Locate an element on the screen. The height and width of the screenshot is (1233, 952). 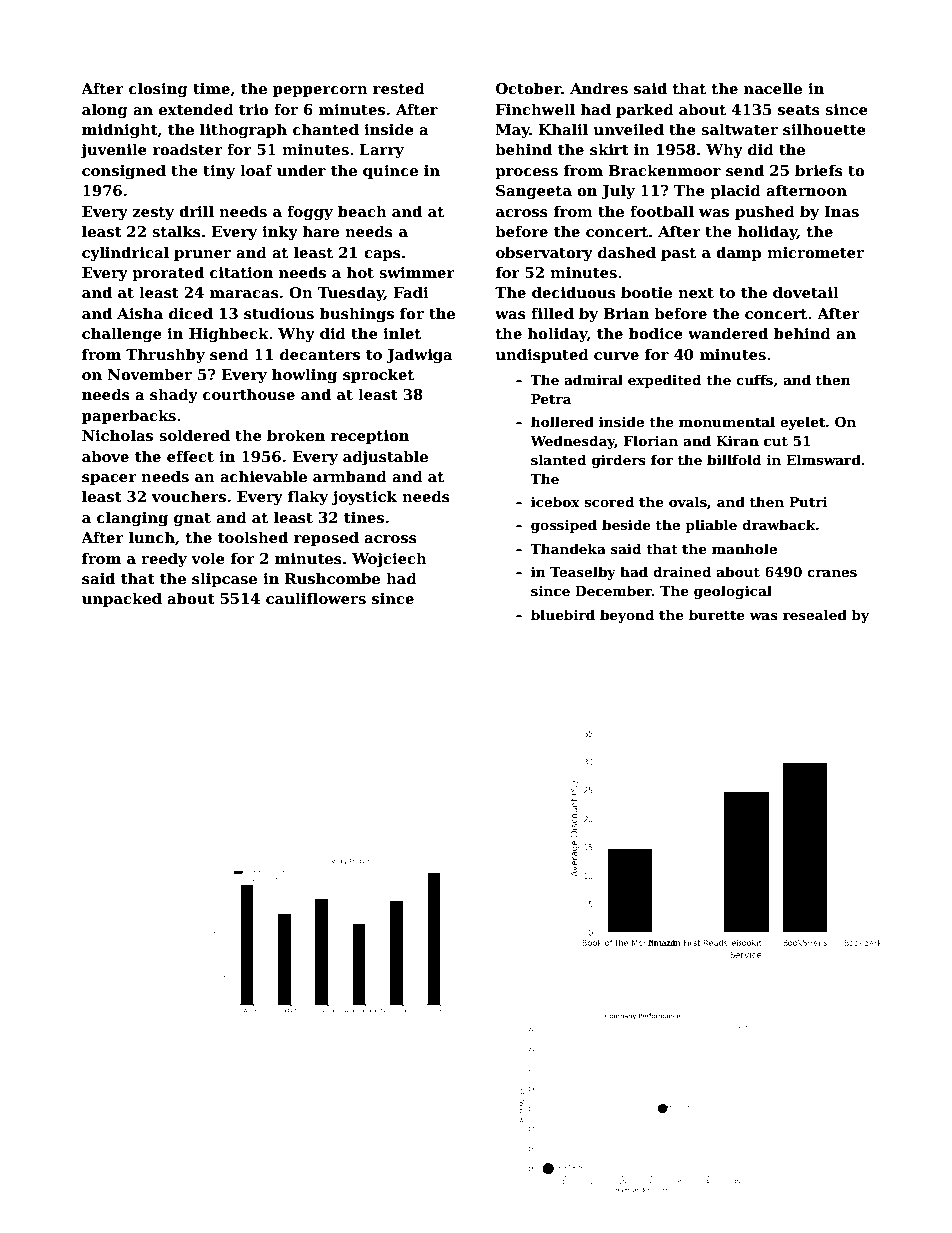
unpacked is located at coordinates (122, 599).
